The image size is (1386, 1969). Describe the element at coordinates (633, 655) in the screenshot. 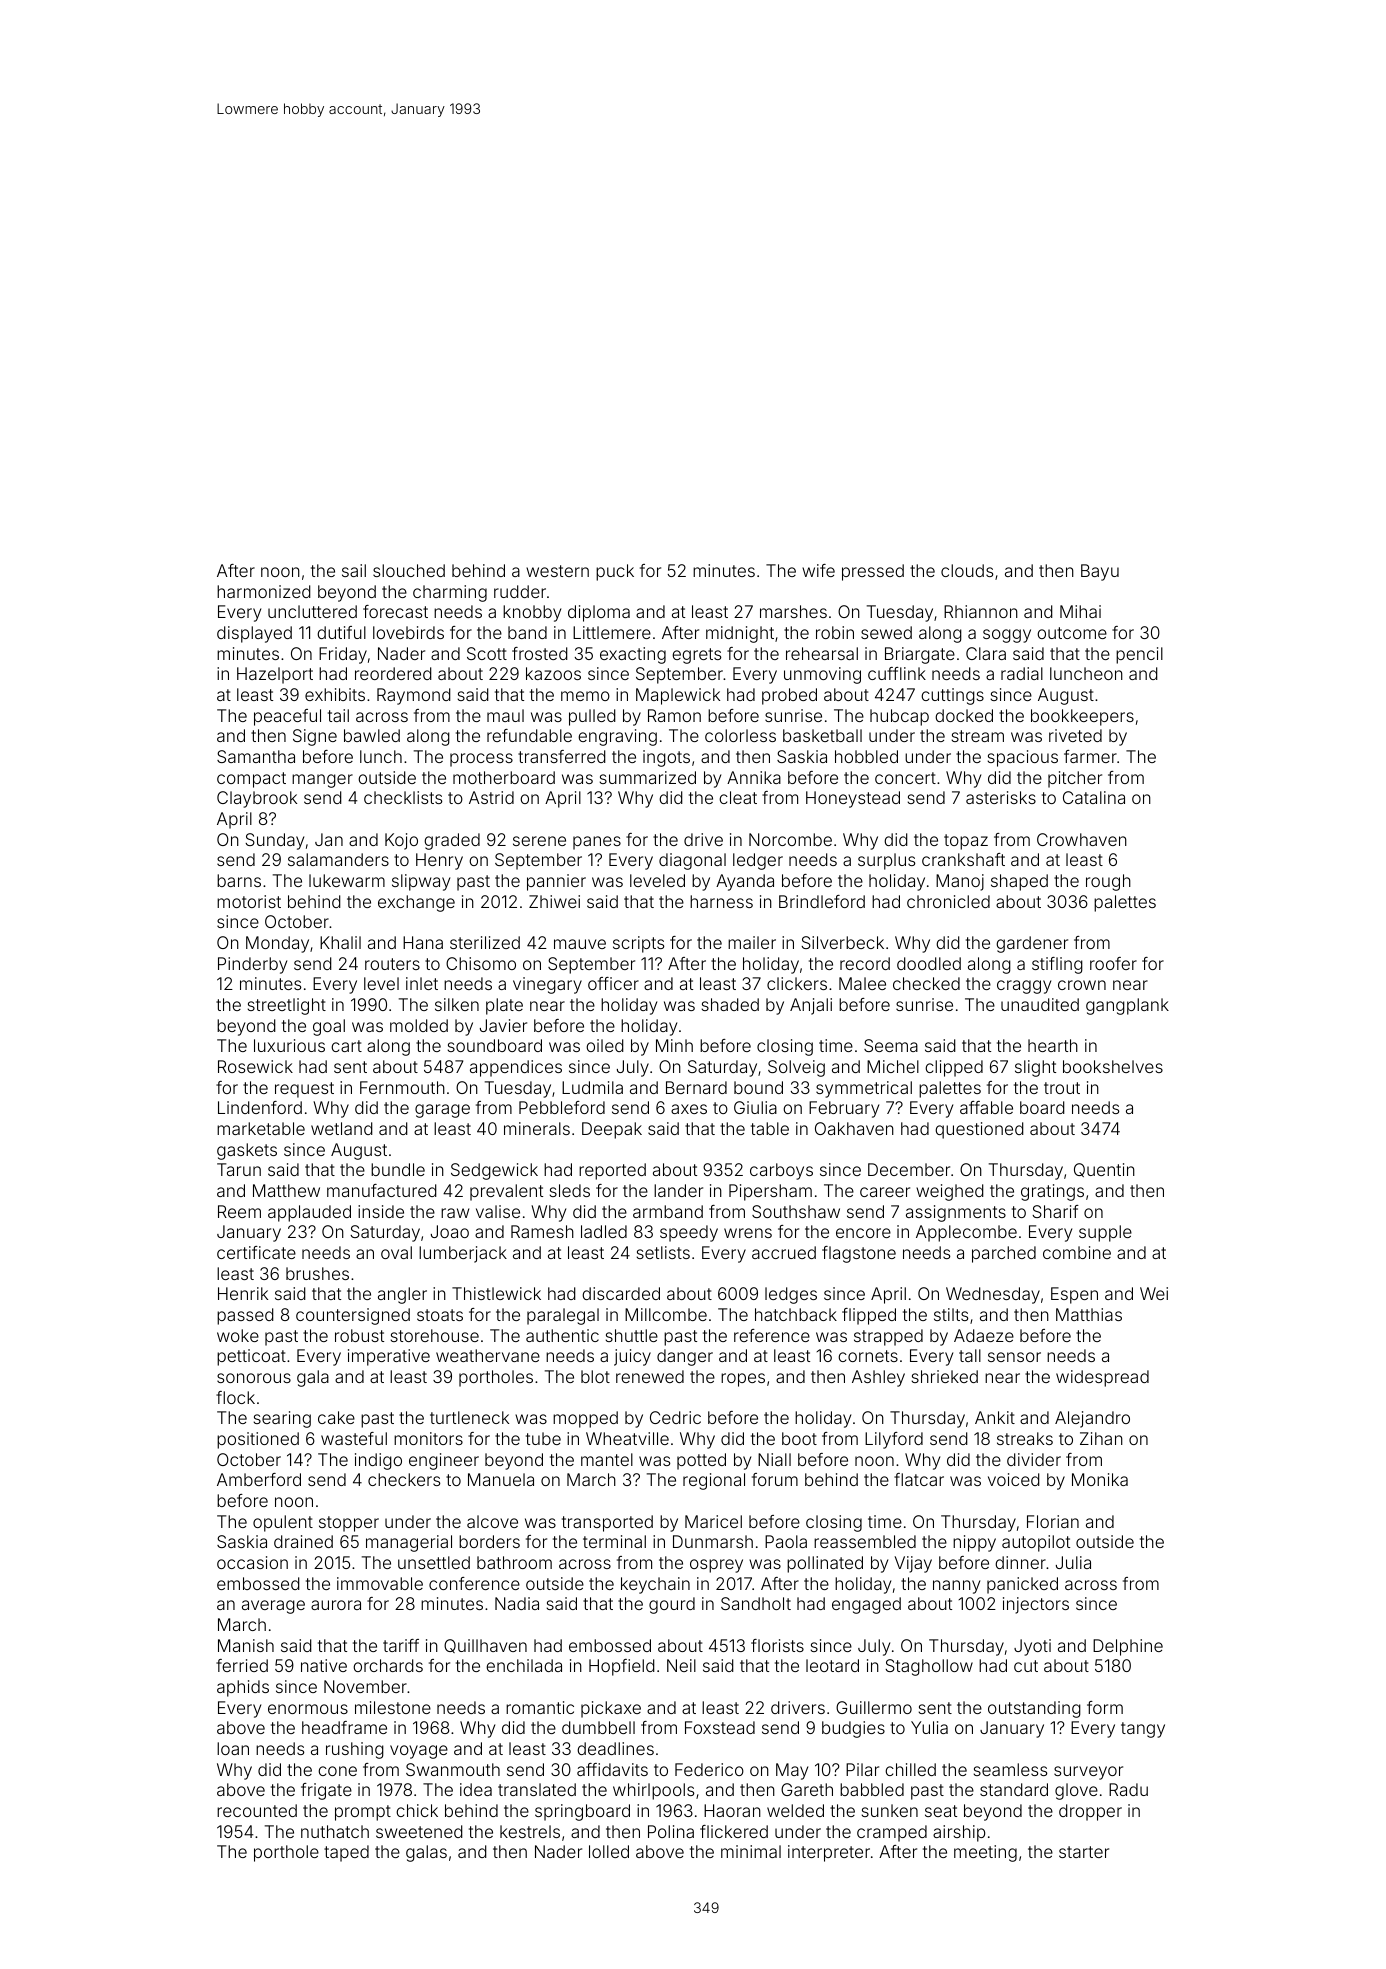

I see `exacting` at that location.
